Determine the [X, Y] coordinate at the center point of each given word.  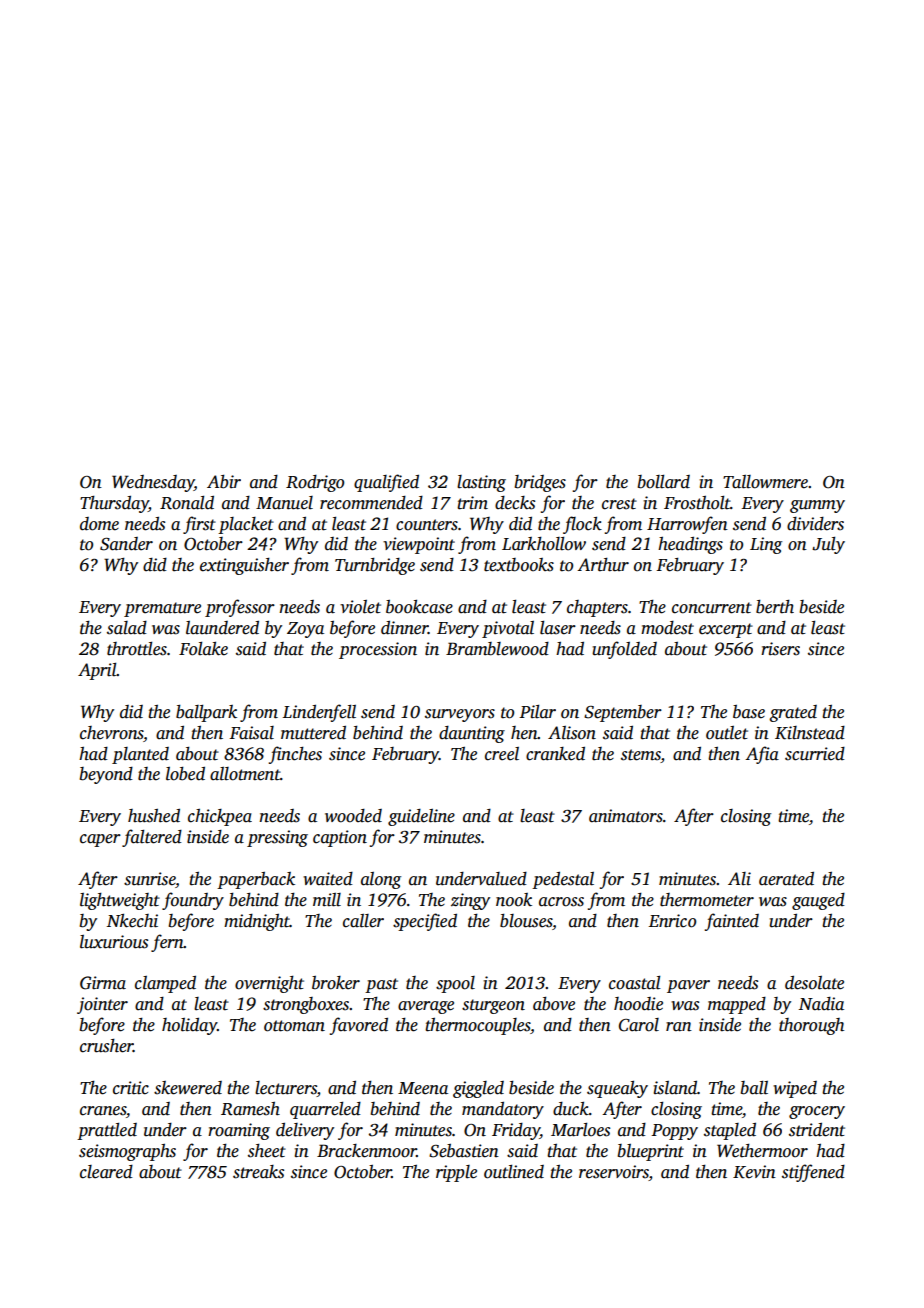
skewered [188, 1088]
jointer [102, 1005]
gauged [818, 901]
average [426, 1007]
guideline [421, 817]
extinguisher [244, 566]
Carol [639, 1025]
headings [690, 545]
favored [359, 1026]
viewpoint [419, 545]
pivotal [508, 629]
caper [100, 840]
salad [127, 628]
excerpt [726, 630]
